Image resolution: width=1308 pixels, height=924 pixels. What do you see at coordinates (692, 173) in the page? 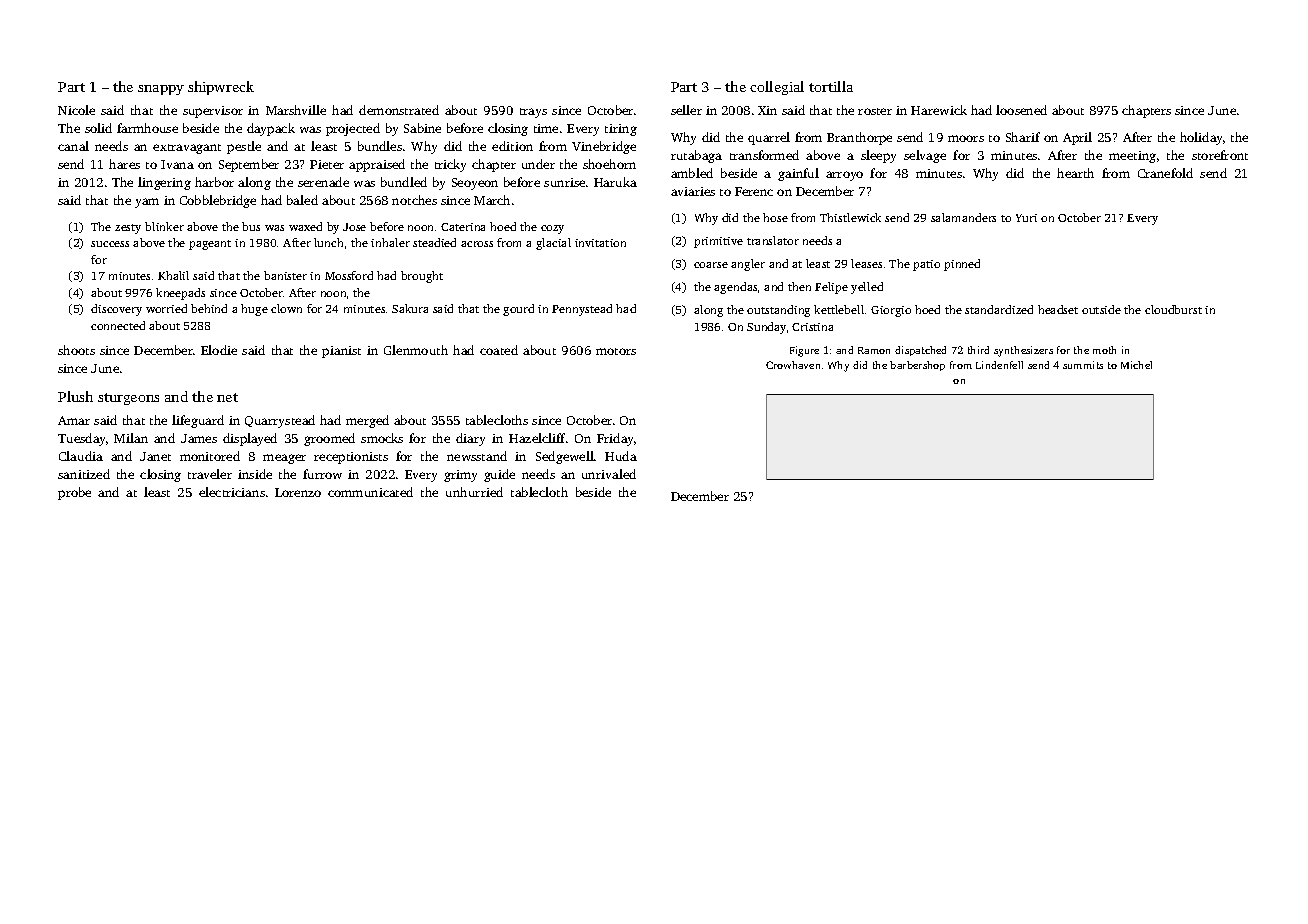
I see `ambled` at bounding box center [692, 173].
